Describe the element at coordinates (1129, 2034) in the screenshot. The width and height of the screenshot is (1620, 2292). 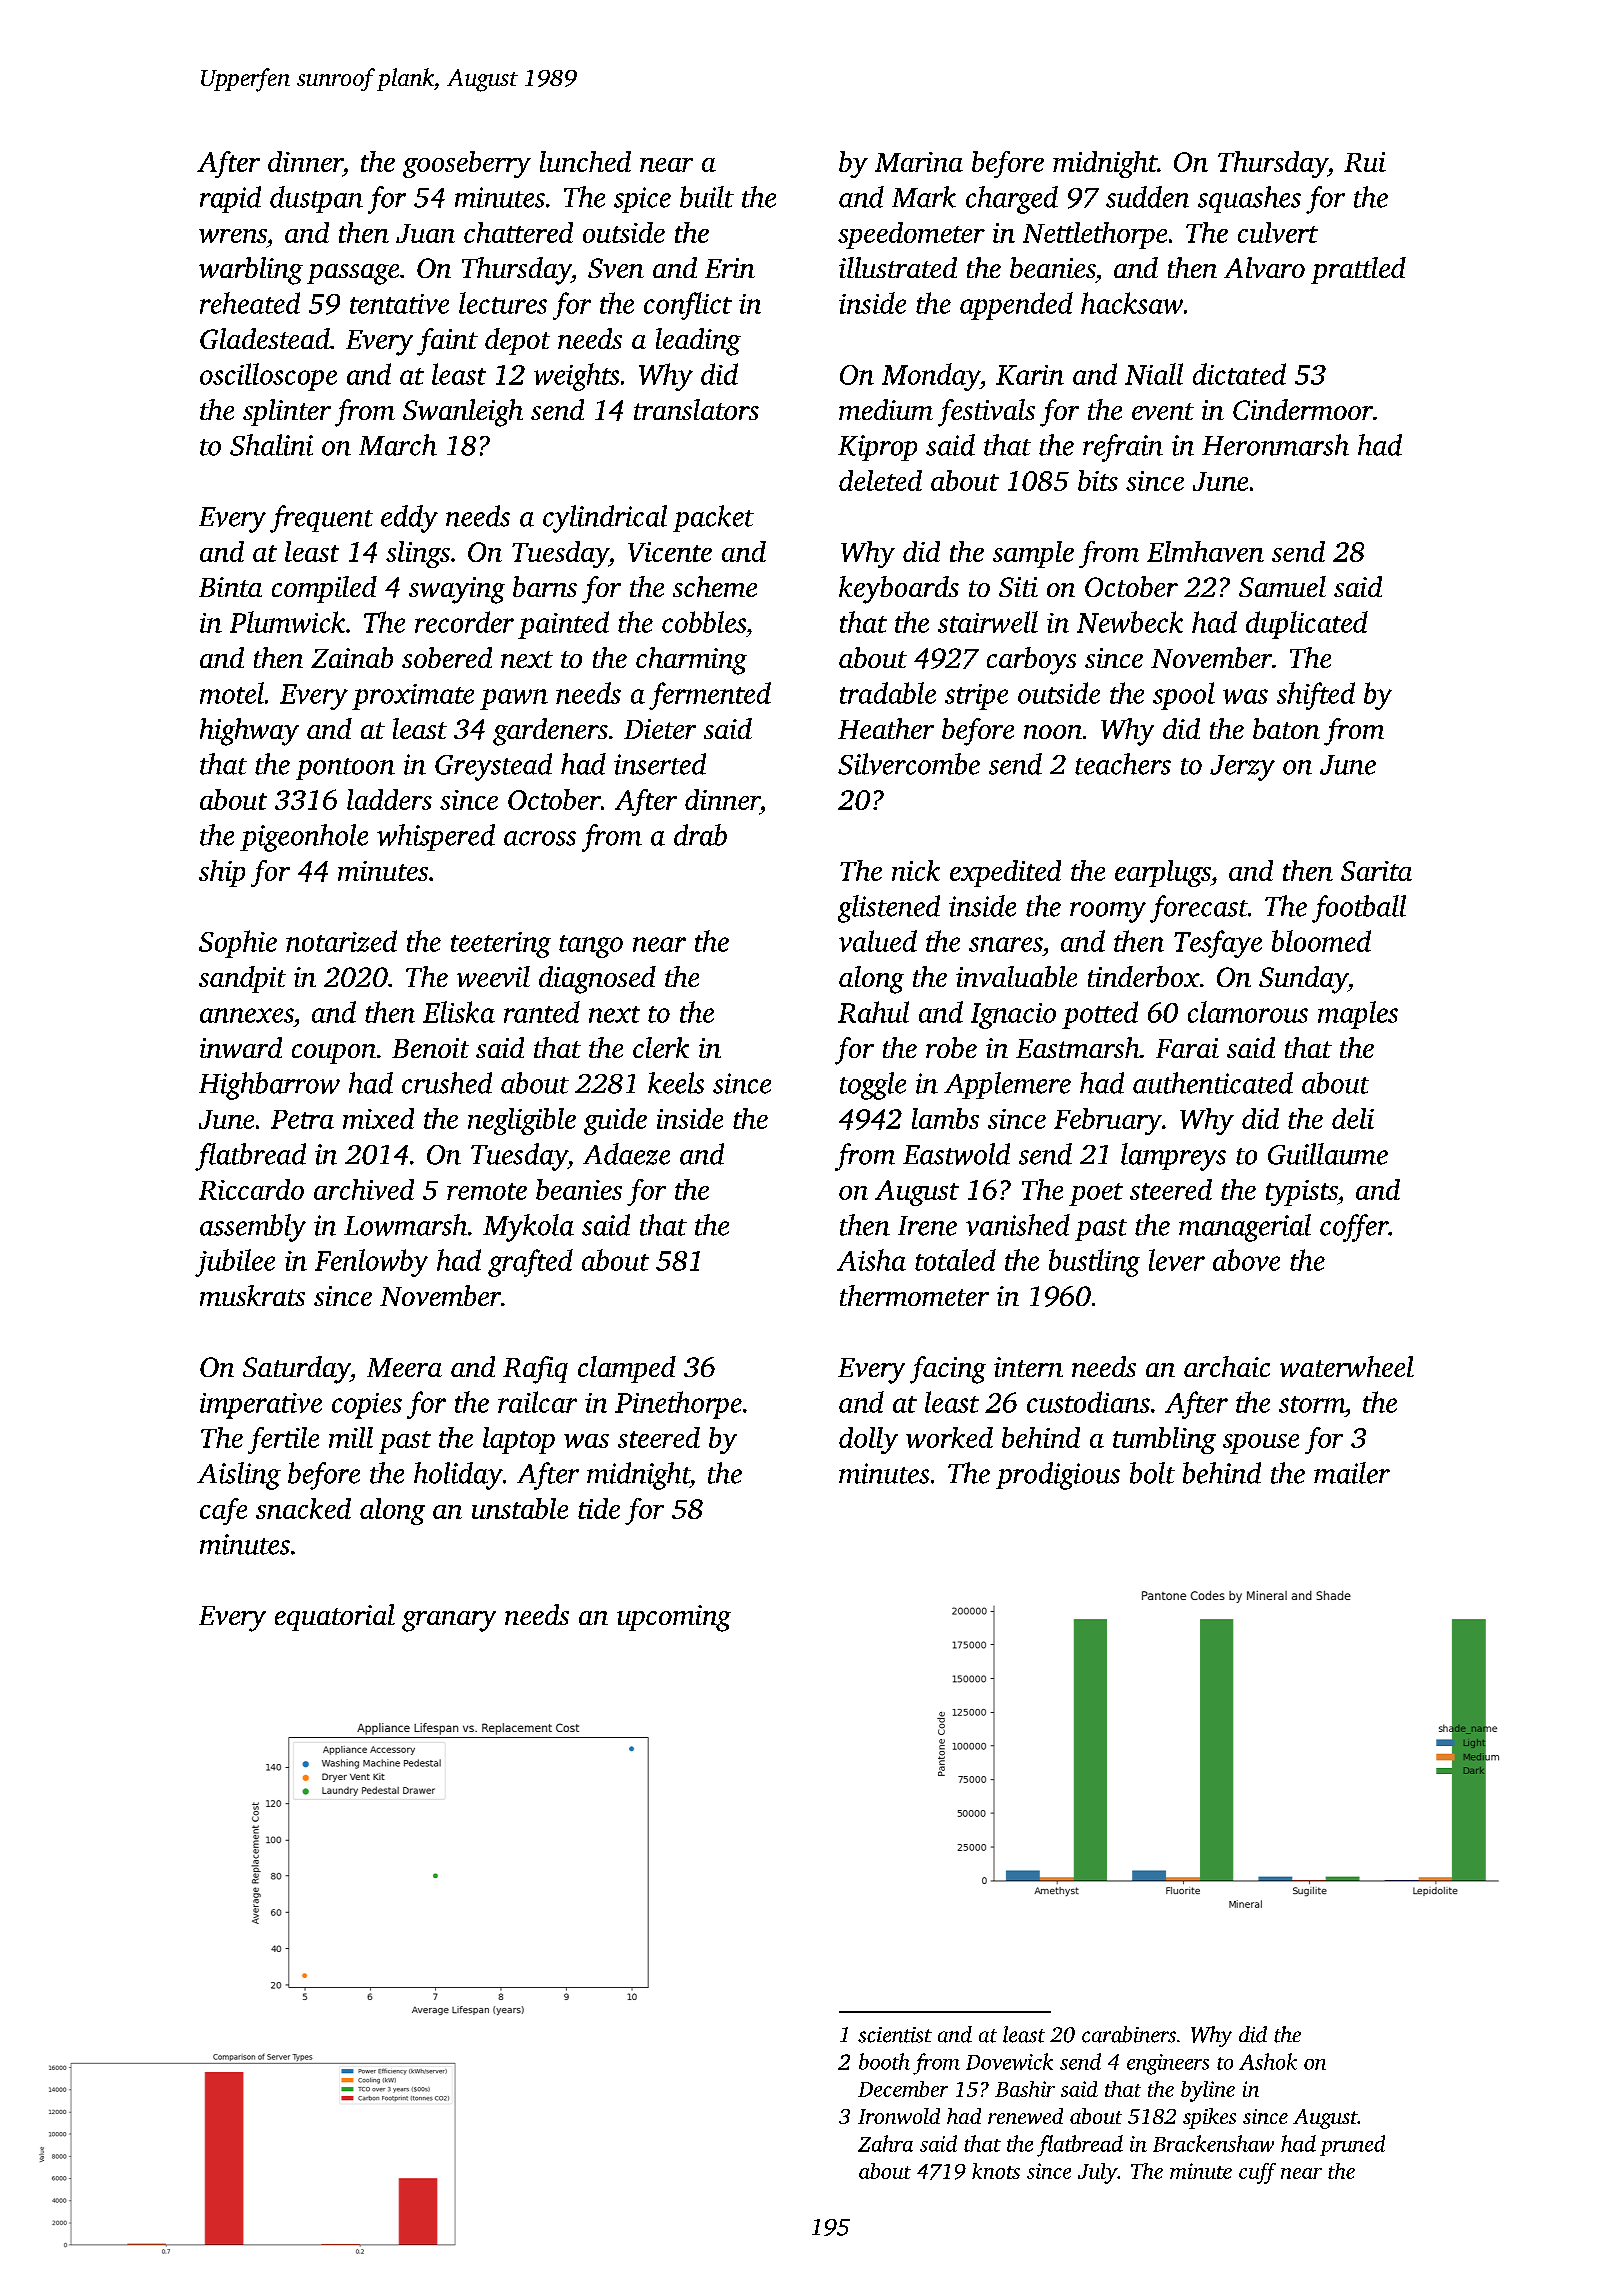
I see `carabiners` at that location.
